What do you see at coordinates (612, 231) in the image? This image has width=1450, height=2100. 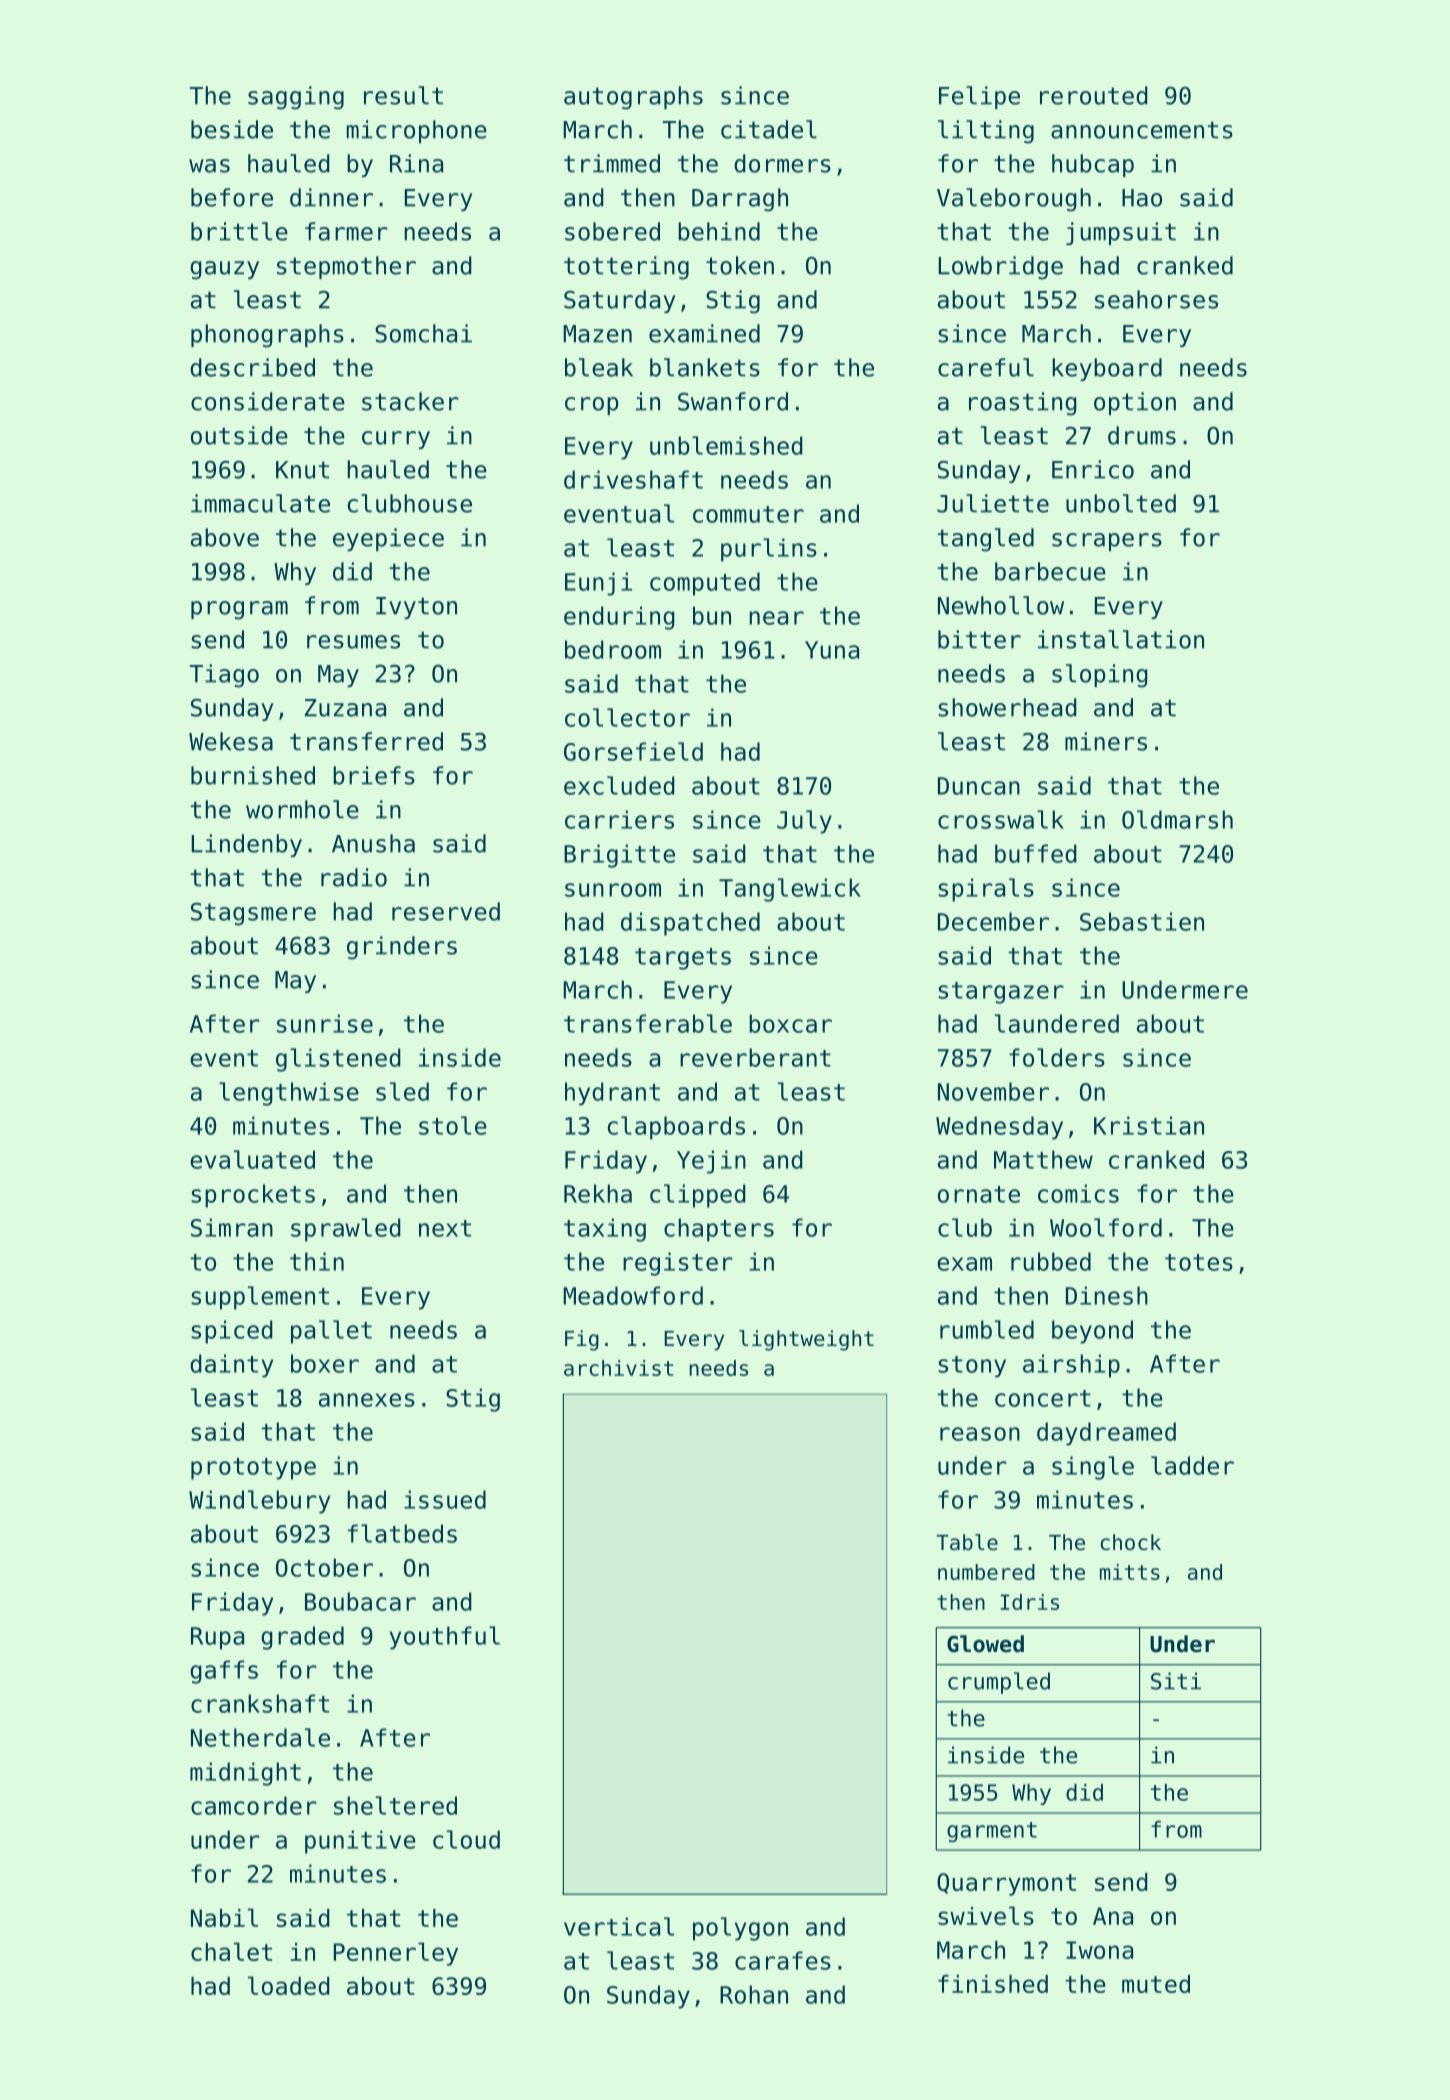 I see `sobered` at bounding box center [612, 231].
